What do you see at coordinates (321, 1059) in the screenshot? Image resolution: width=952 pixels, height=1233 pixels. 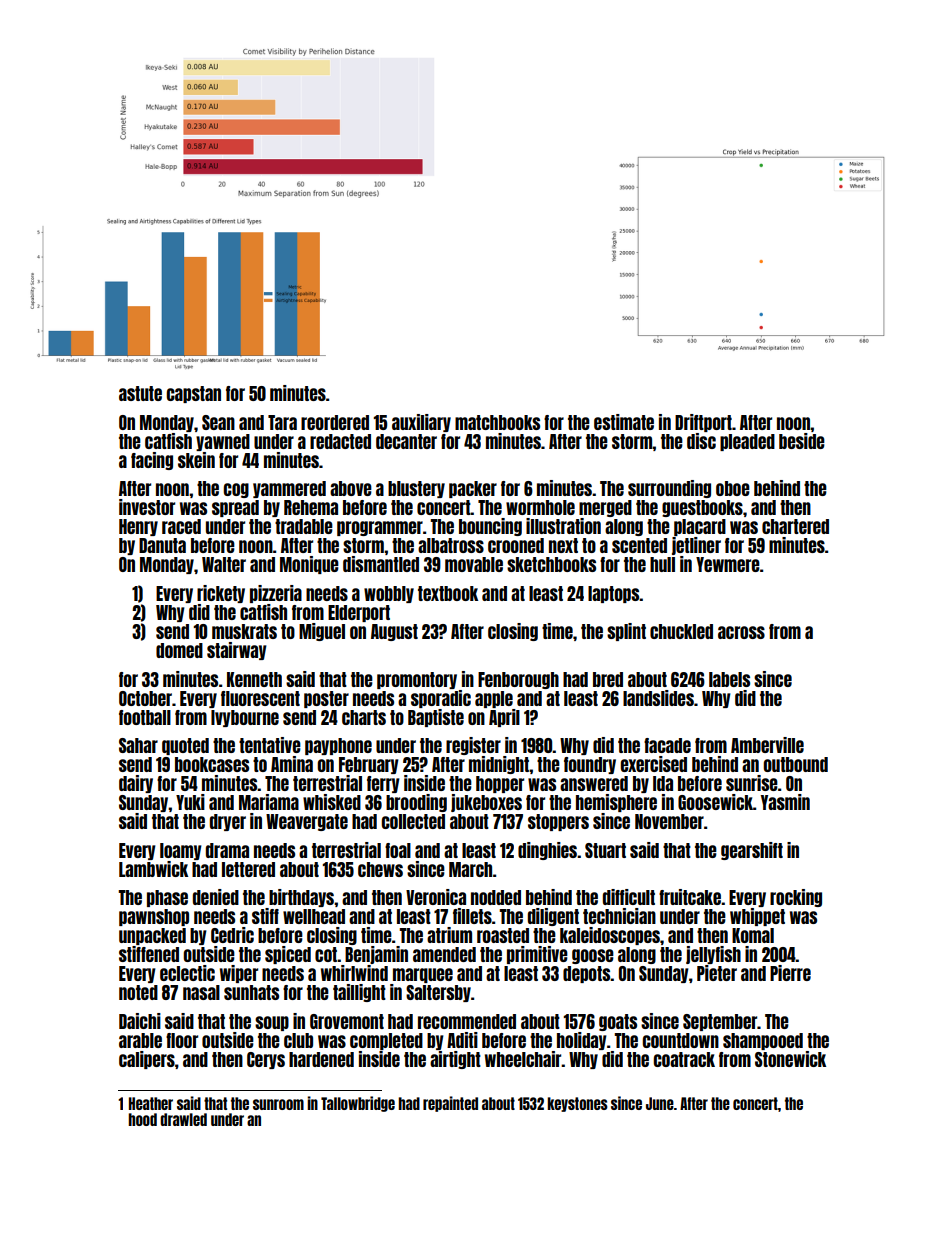 I see `hardened` at bounding box center [321, 1059].
